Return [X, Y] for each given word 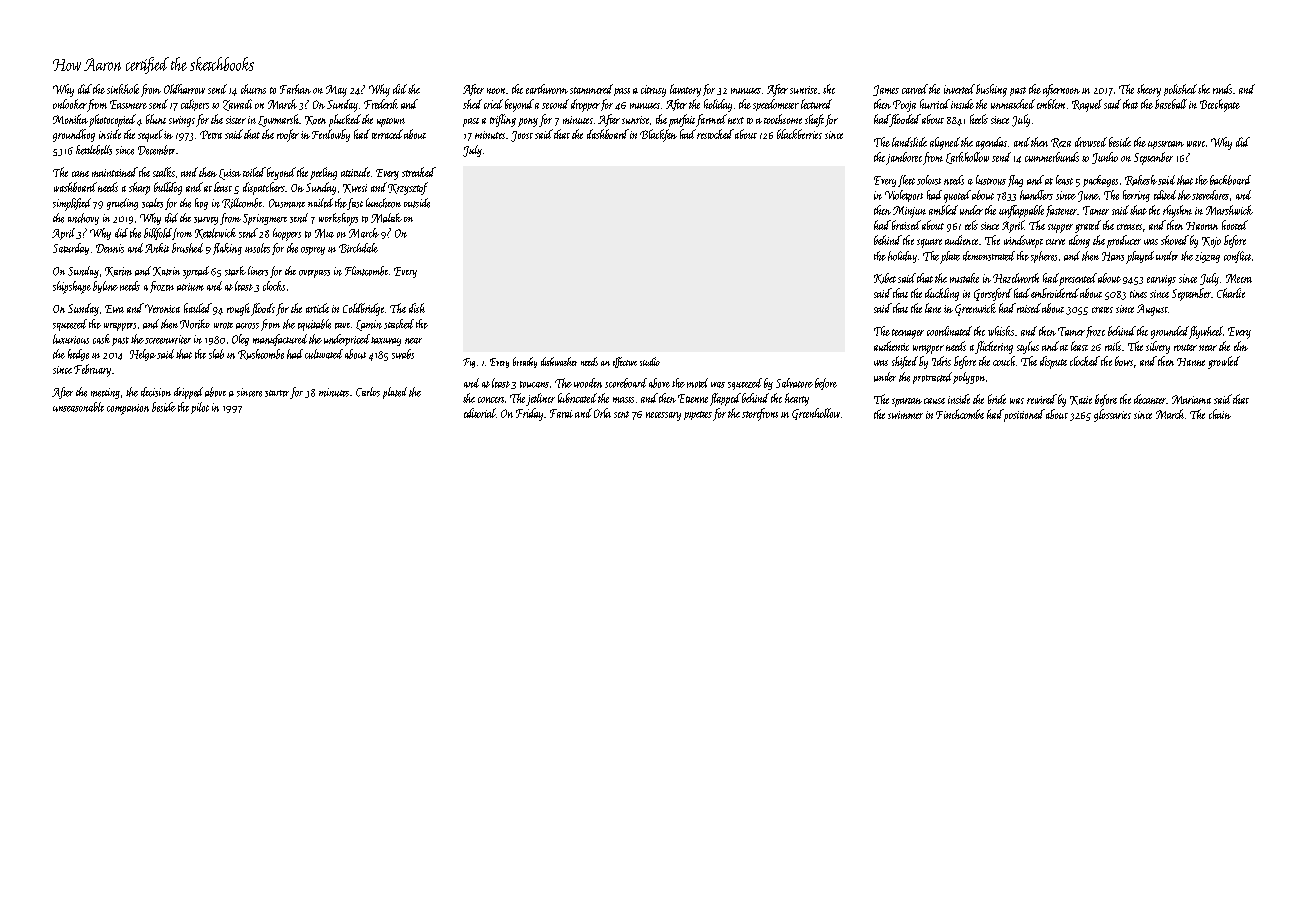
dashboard [608, 134]
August [1152, 310]
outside [417, 203]
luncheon [383, 203]
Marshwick [1229, 210]
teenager [908, 334]
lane [933, 308]
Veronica [162, 308]
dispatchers [264, 188]
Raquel [1087, 105]
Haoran [1202, 226]
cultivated [324, 354]
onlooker [70, 104]
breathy [525, 362]
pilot [200, 408]
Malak [386, 218]
